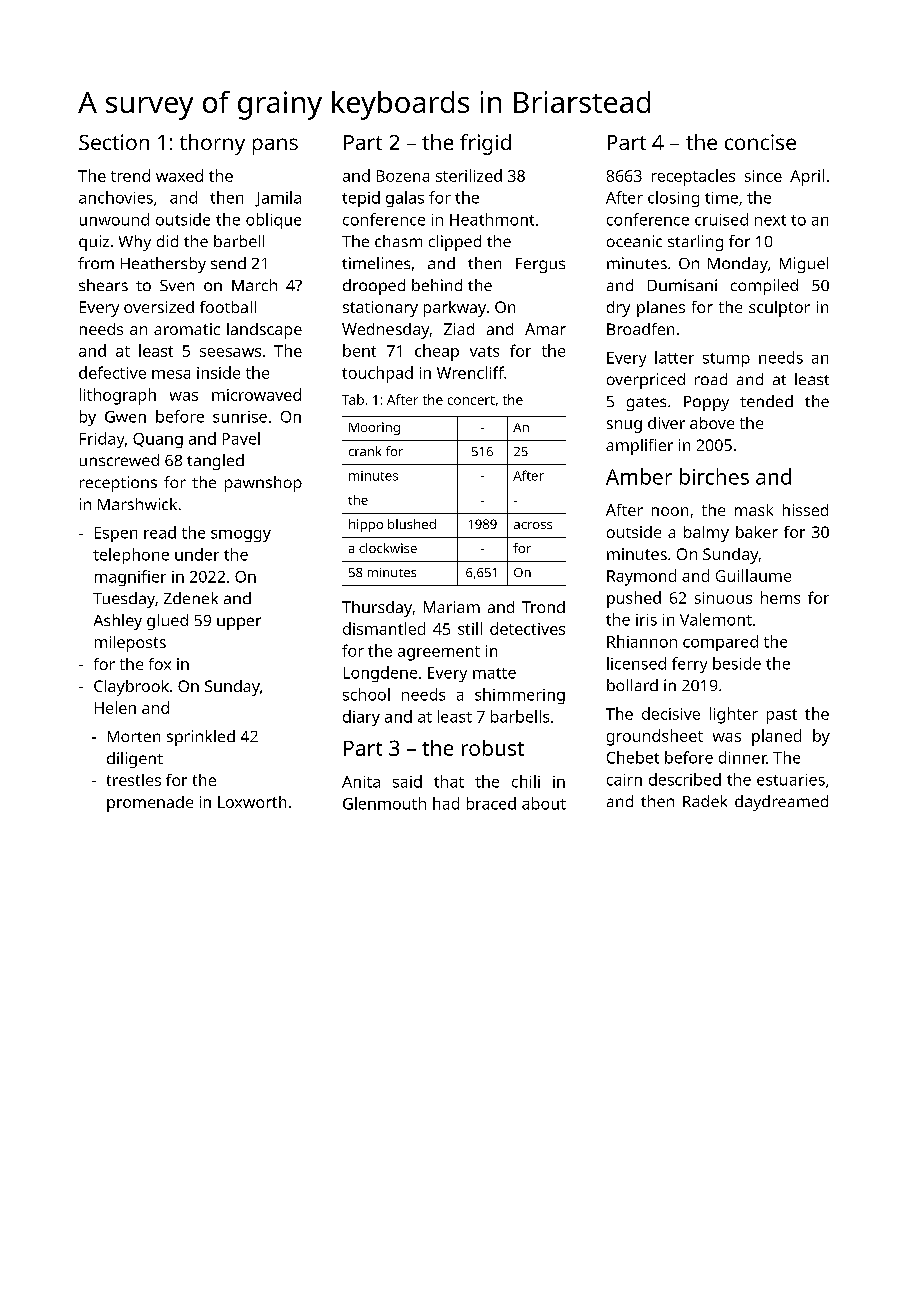 Image resolution: width=908 pixels, height=1316 pixels. I want to click on shears, so click(103, 285).
